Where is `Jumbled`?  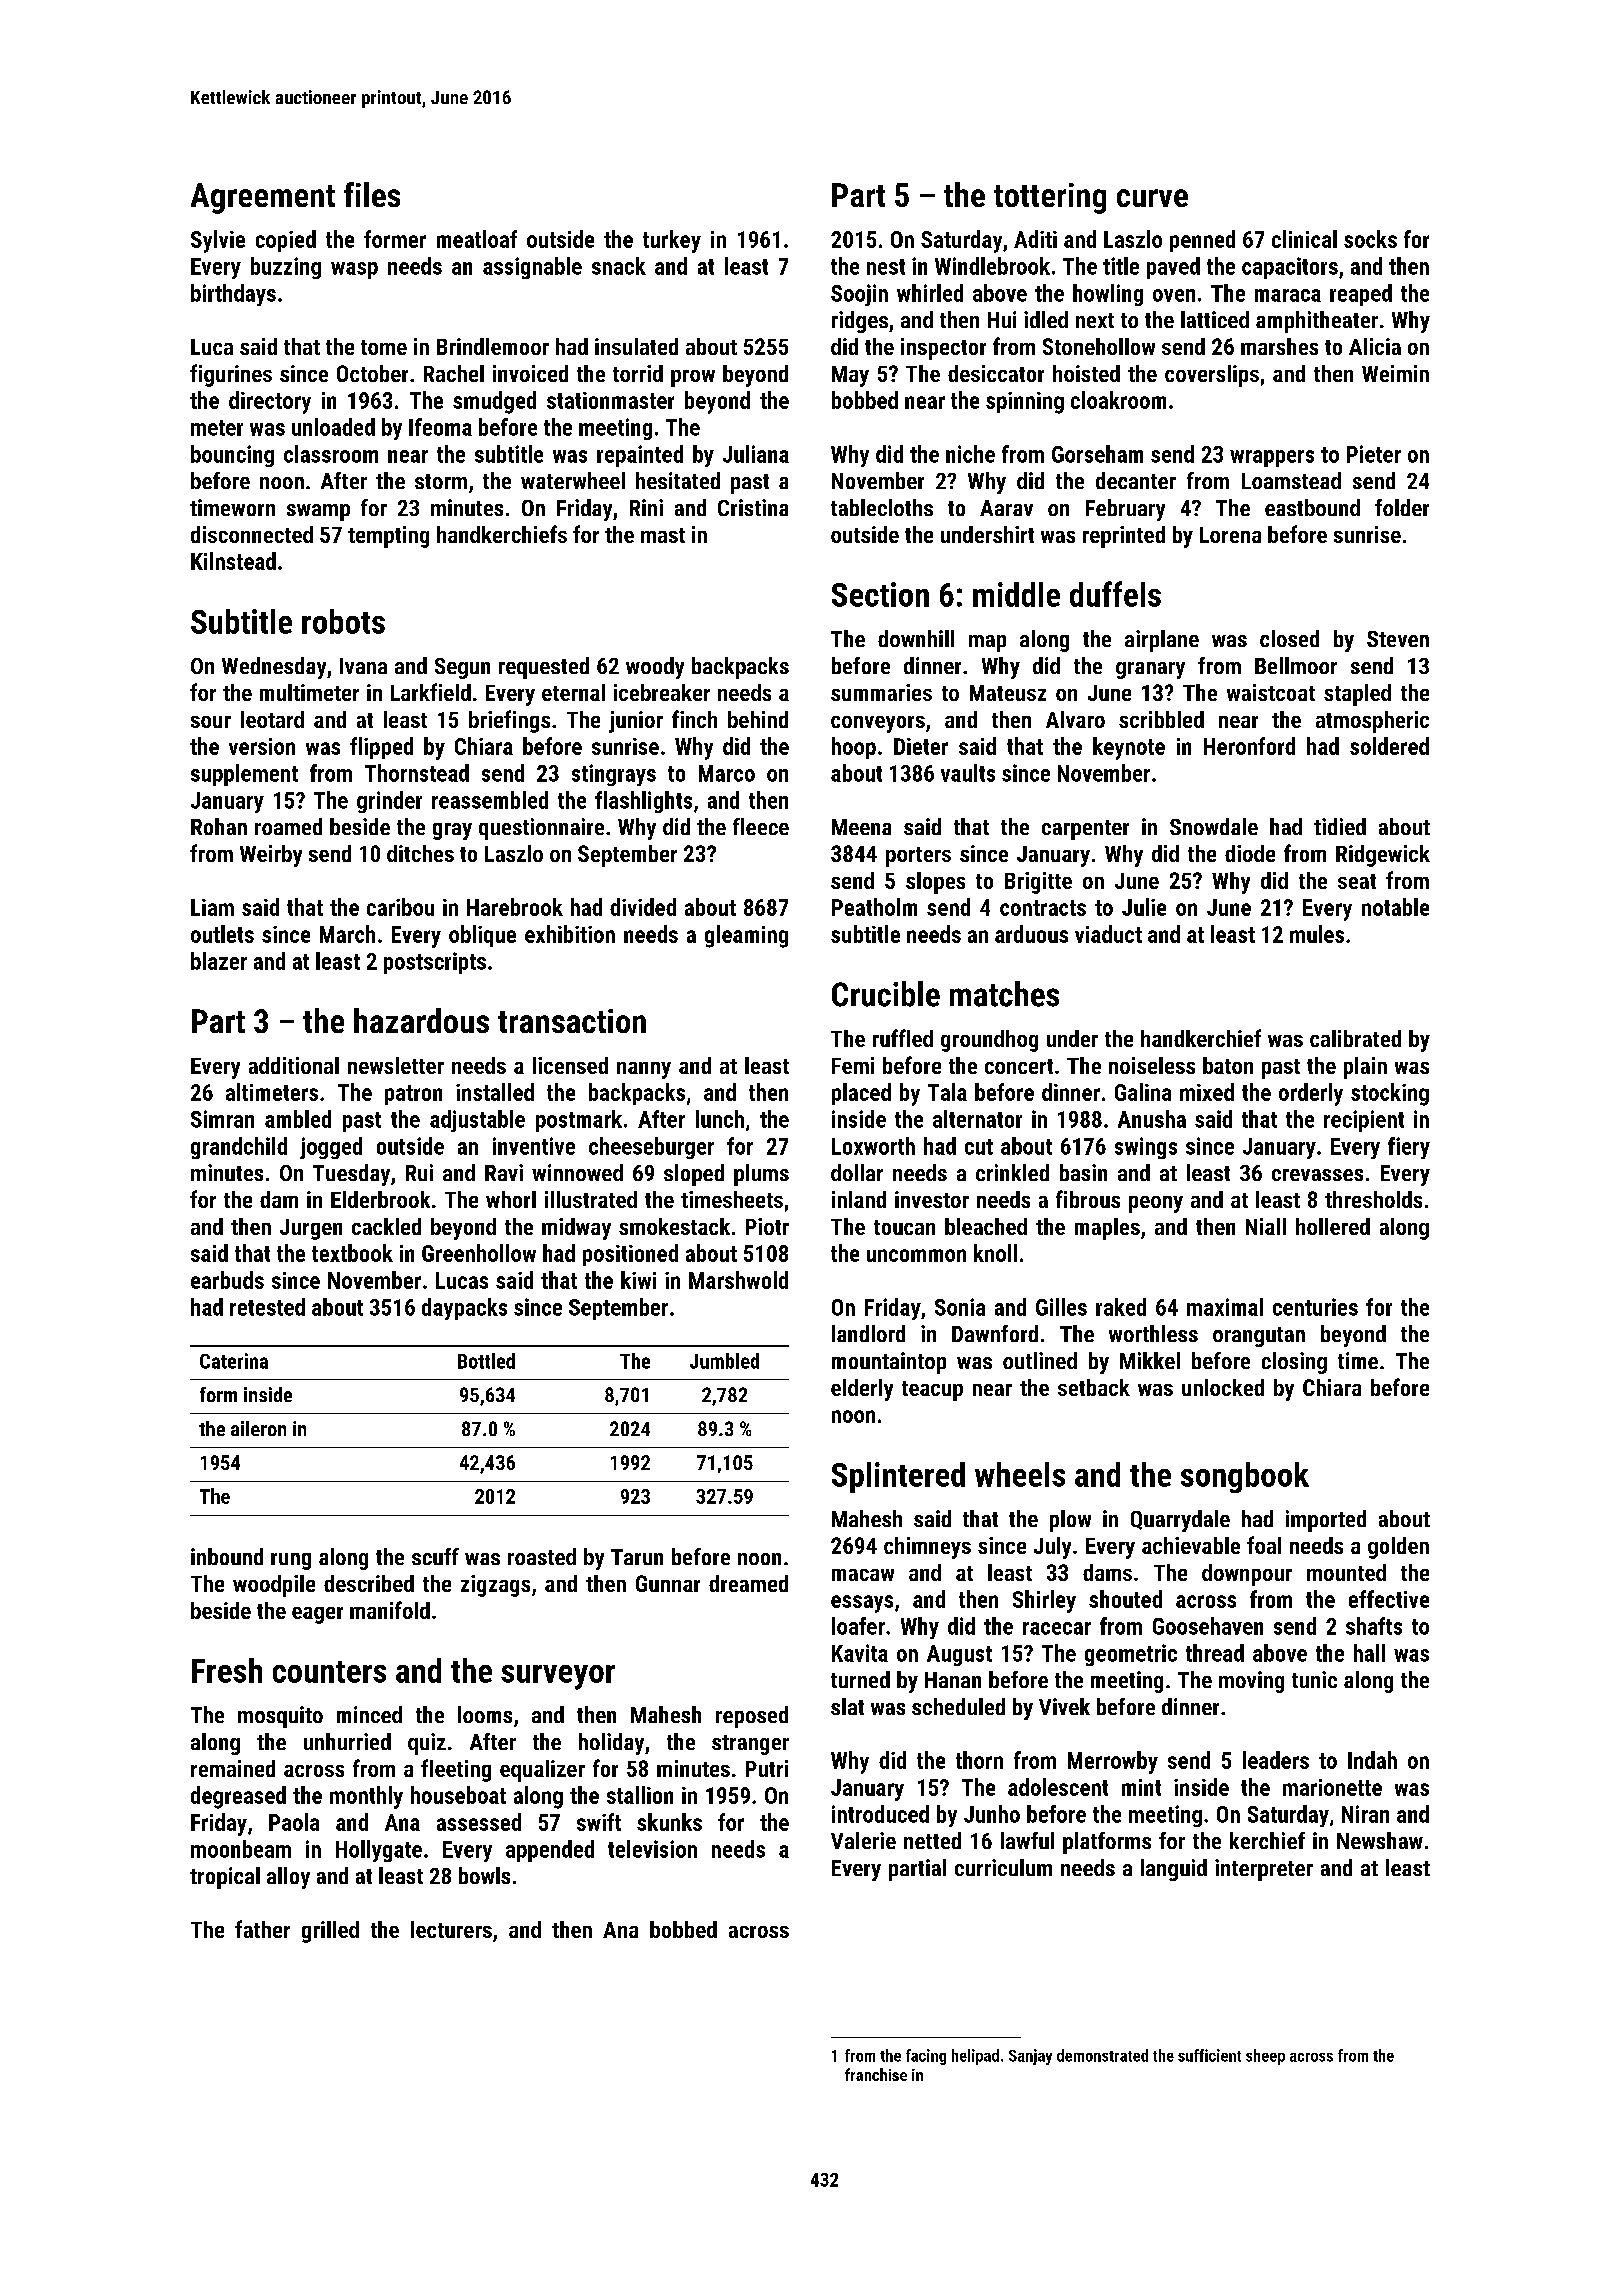 Jumbled is located at coordinates (724, 1361).
